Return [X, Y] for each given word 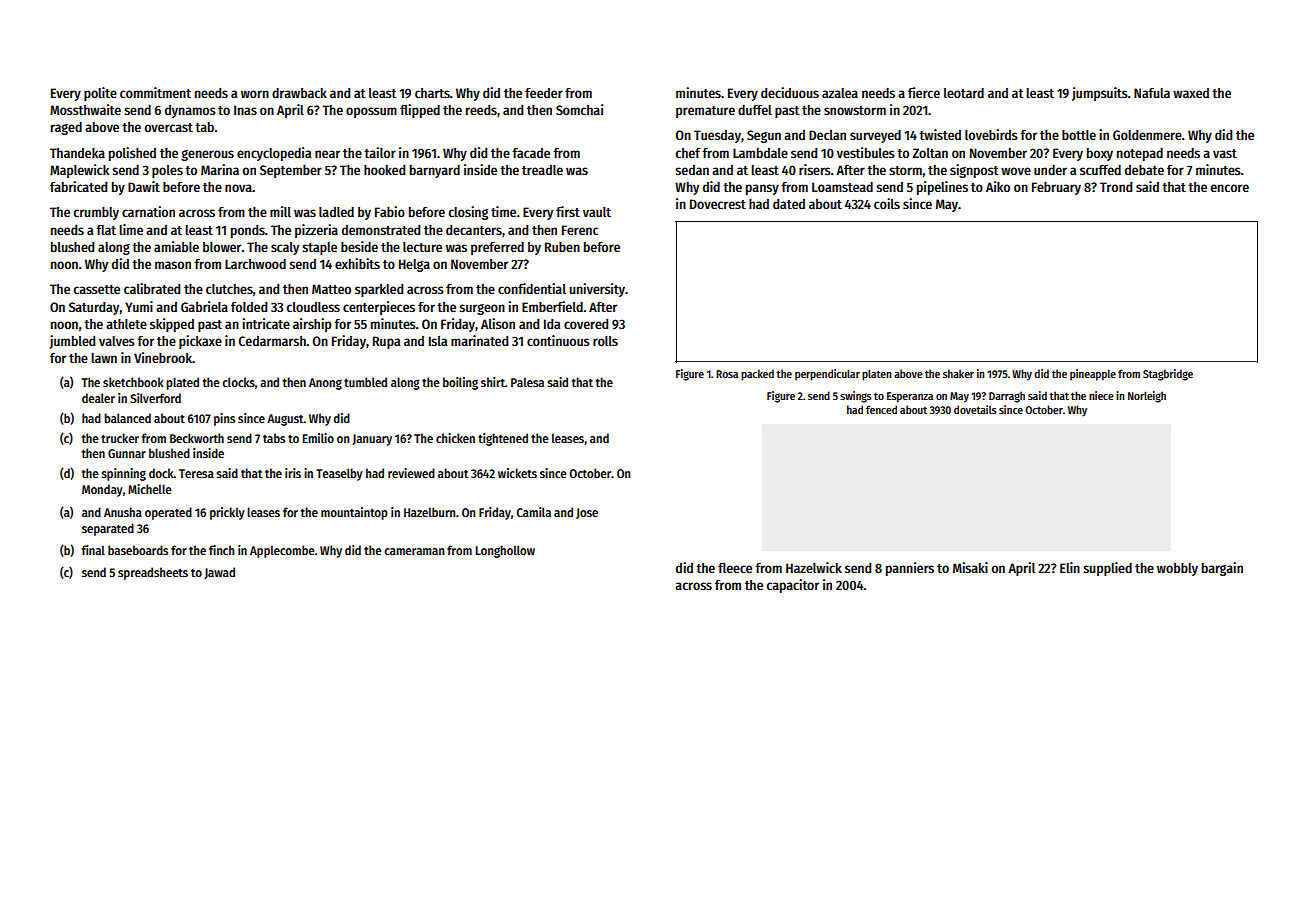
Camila [533, 512]
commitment [155, 92]
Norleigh [1147, 397]
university [597, 290]
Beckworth [197, 438]
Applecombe [282, 551]
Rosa [727, 374]
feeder [544, 93]
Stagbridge [1168, 375]
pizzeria [316, 231]
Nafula [1152, 93]
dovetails [975, 409]
